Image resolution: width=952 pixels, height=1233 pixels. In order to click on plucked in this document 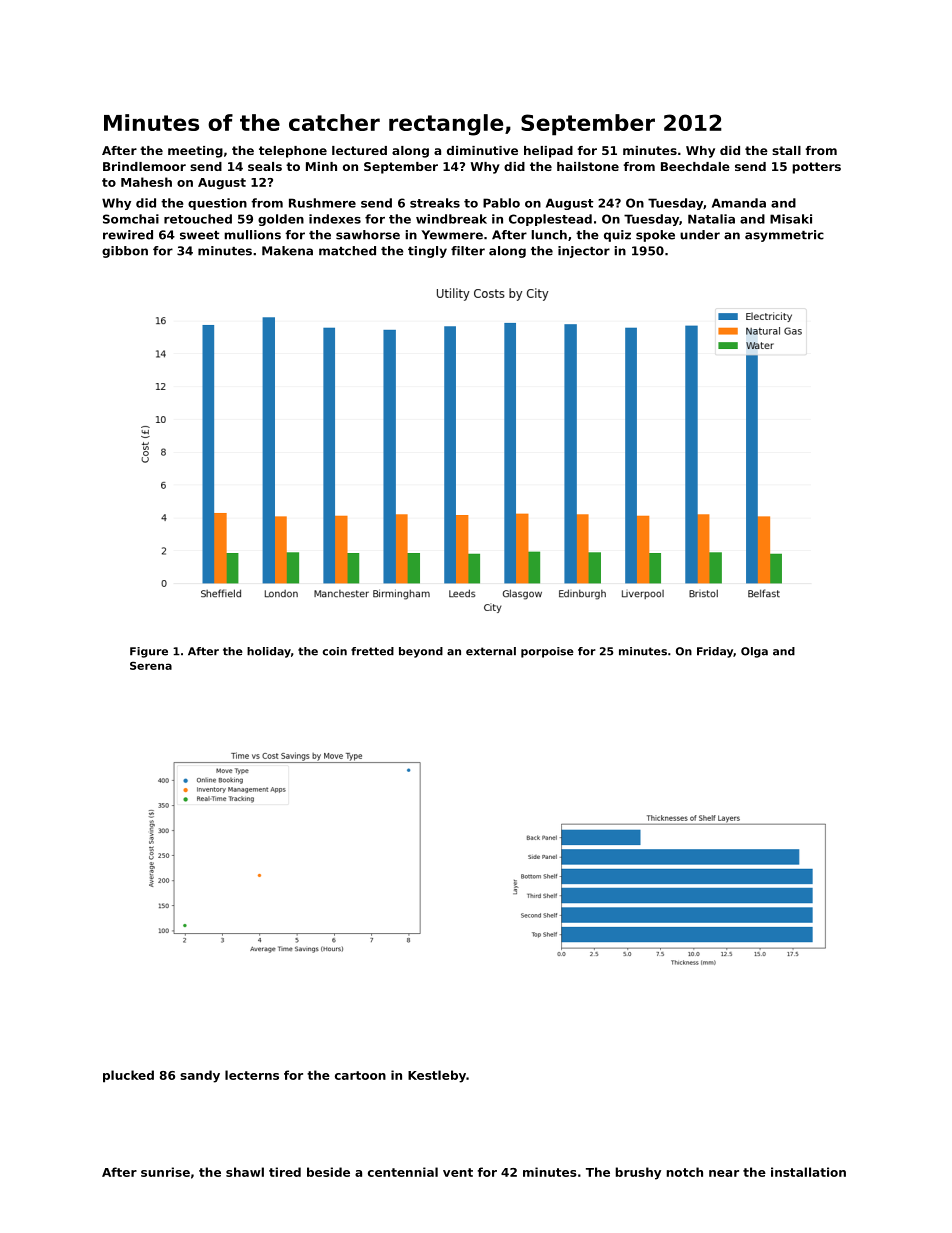, I will do `click(128, 1076)`.
